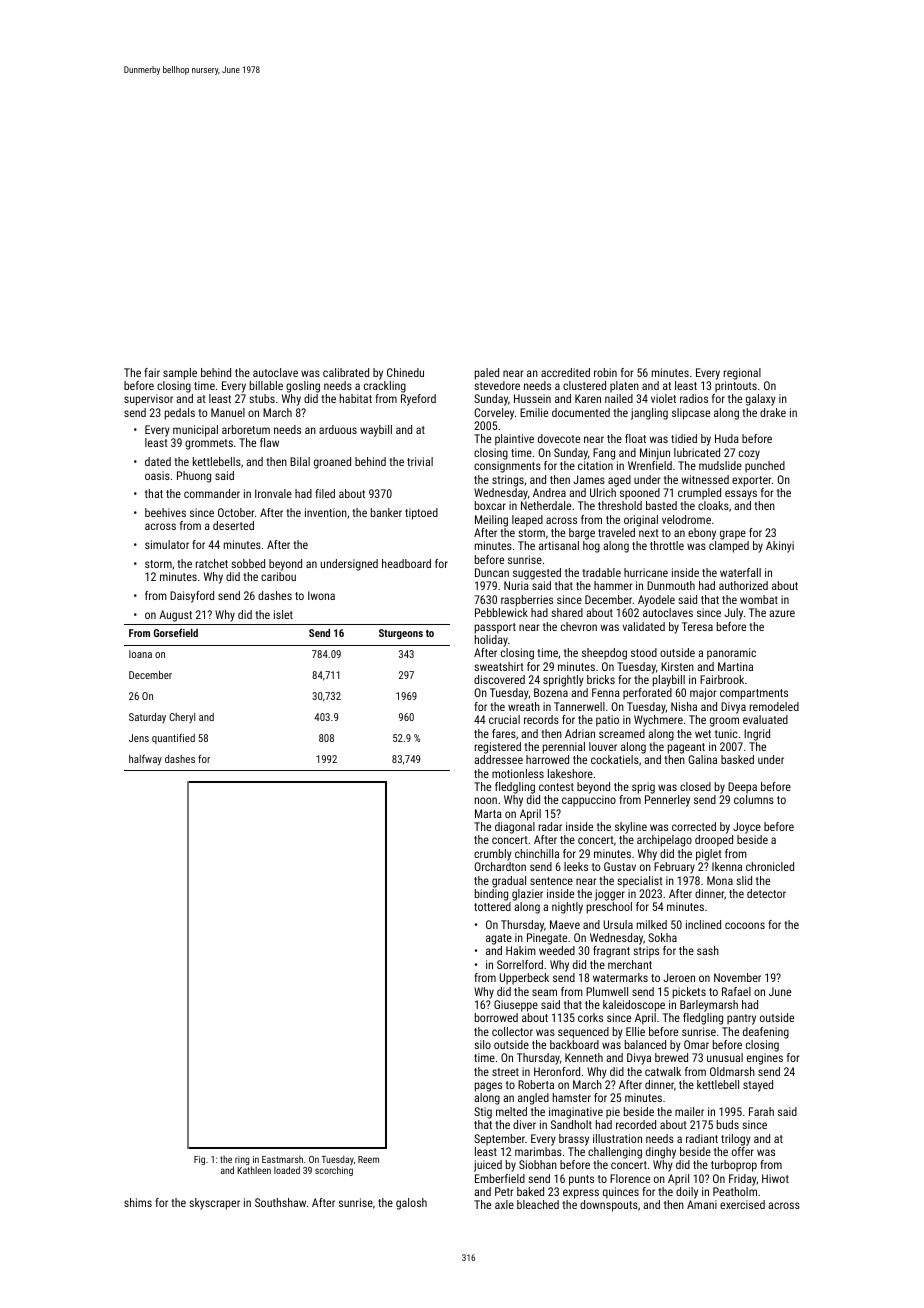  I want to click on shims, so click(138, 1202).
